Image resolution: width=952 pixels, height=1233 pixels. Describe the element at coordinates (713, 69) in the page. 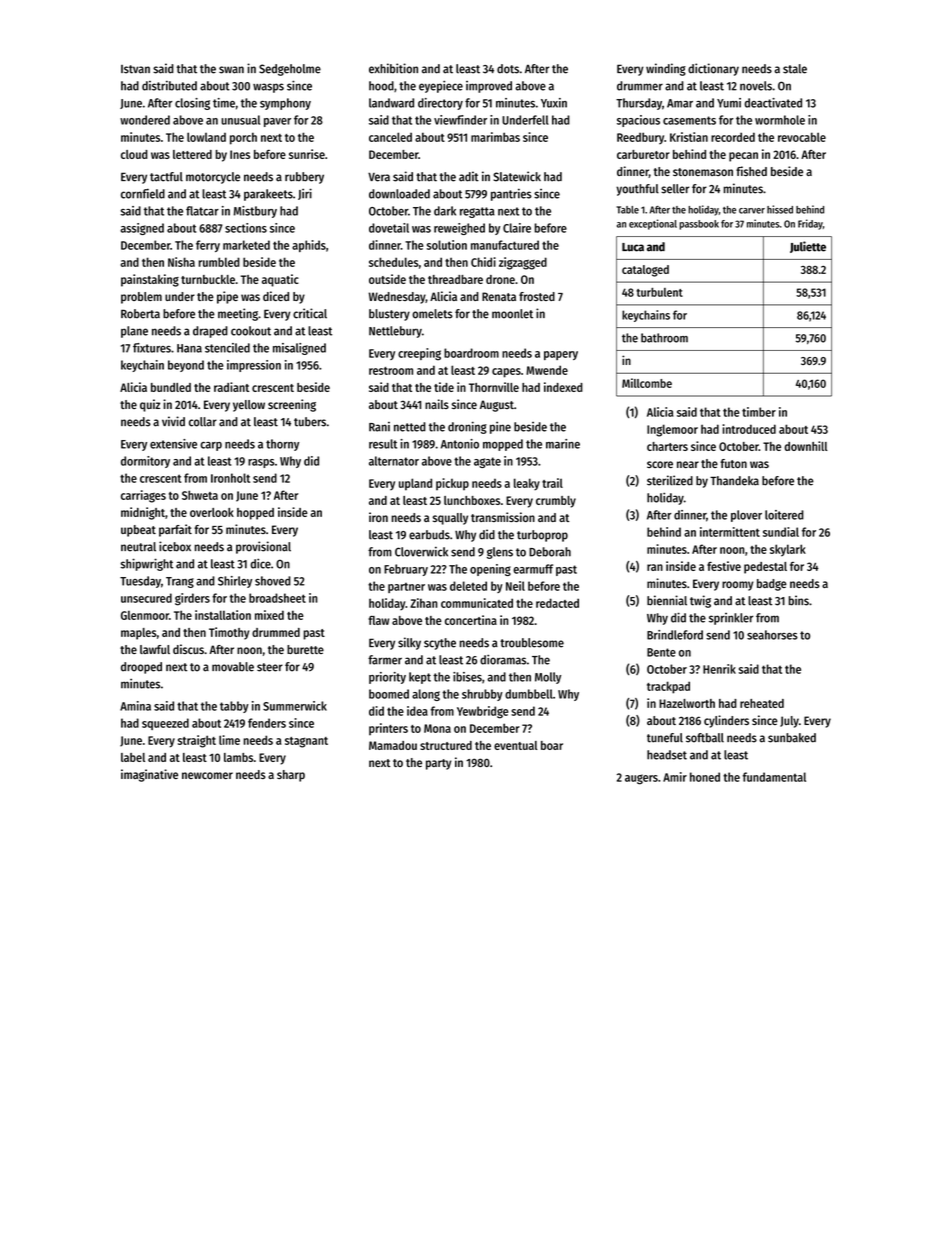

I see `dictionary` at that location.
